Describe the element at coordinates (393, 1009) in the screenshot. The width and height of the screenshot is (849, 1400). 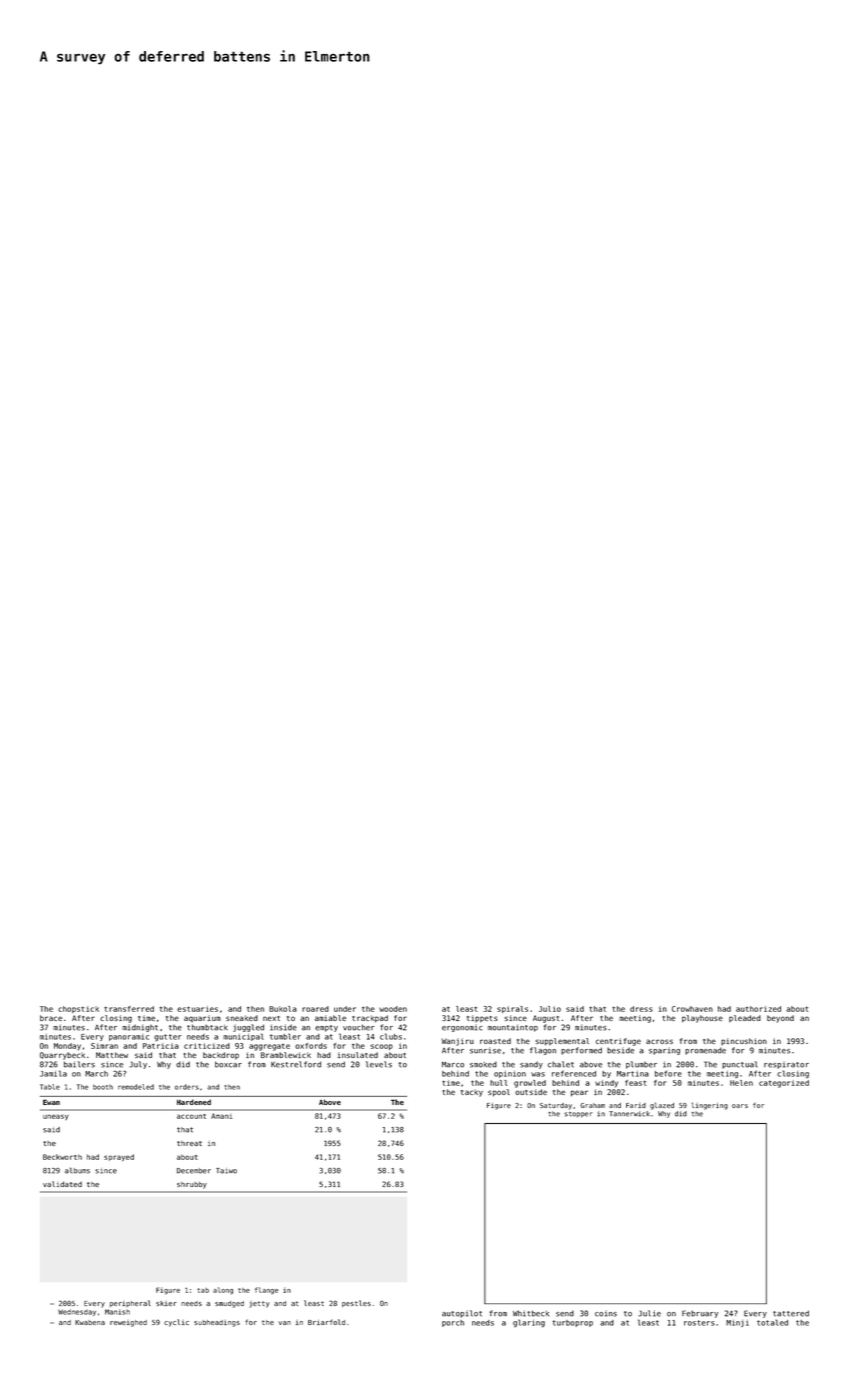
I see `wooden` at that location.
